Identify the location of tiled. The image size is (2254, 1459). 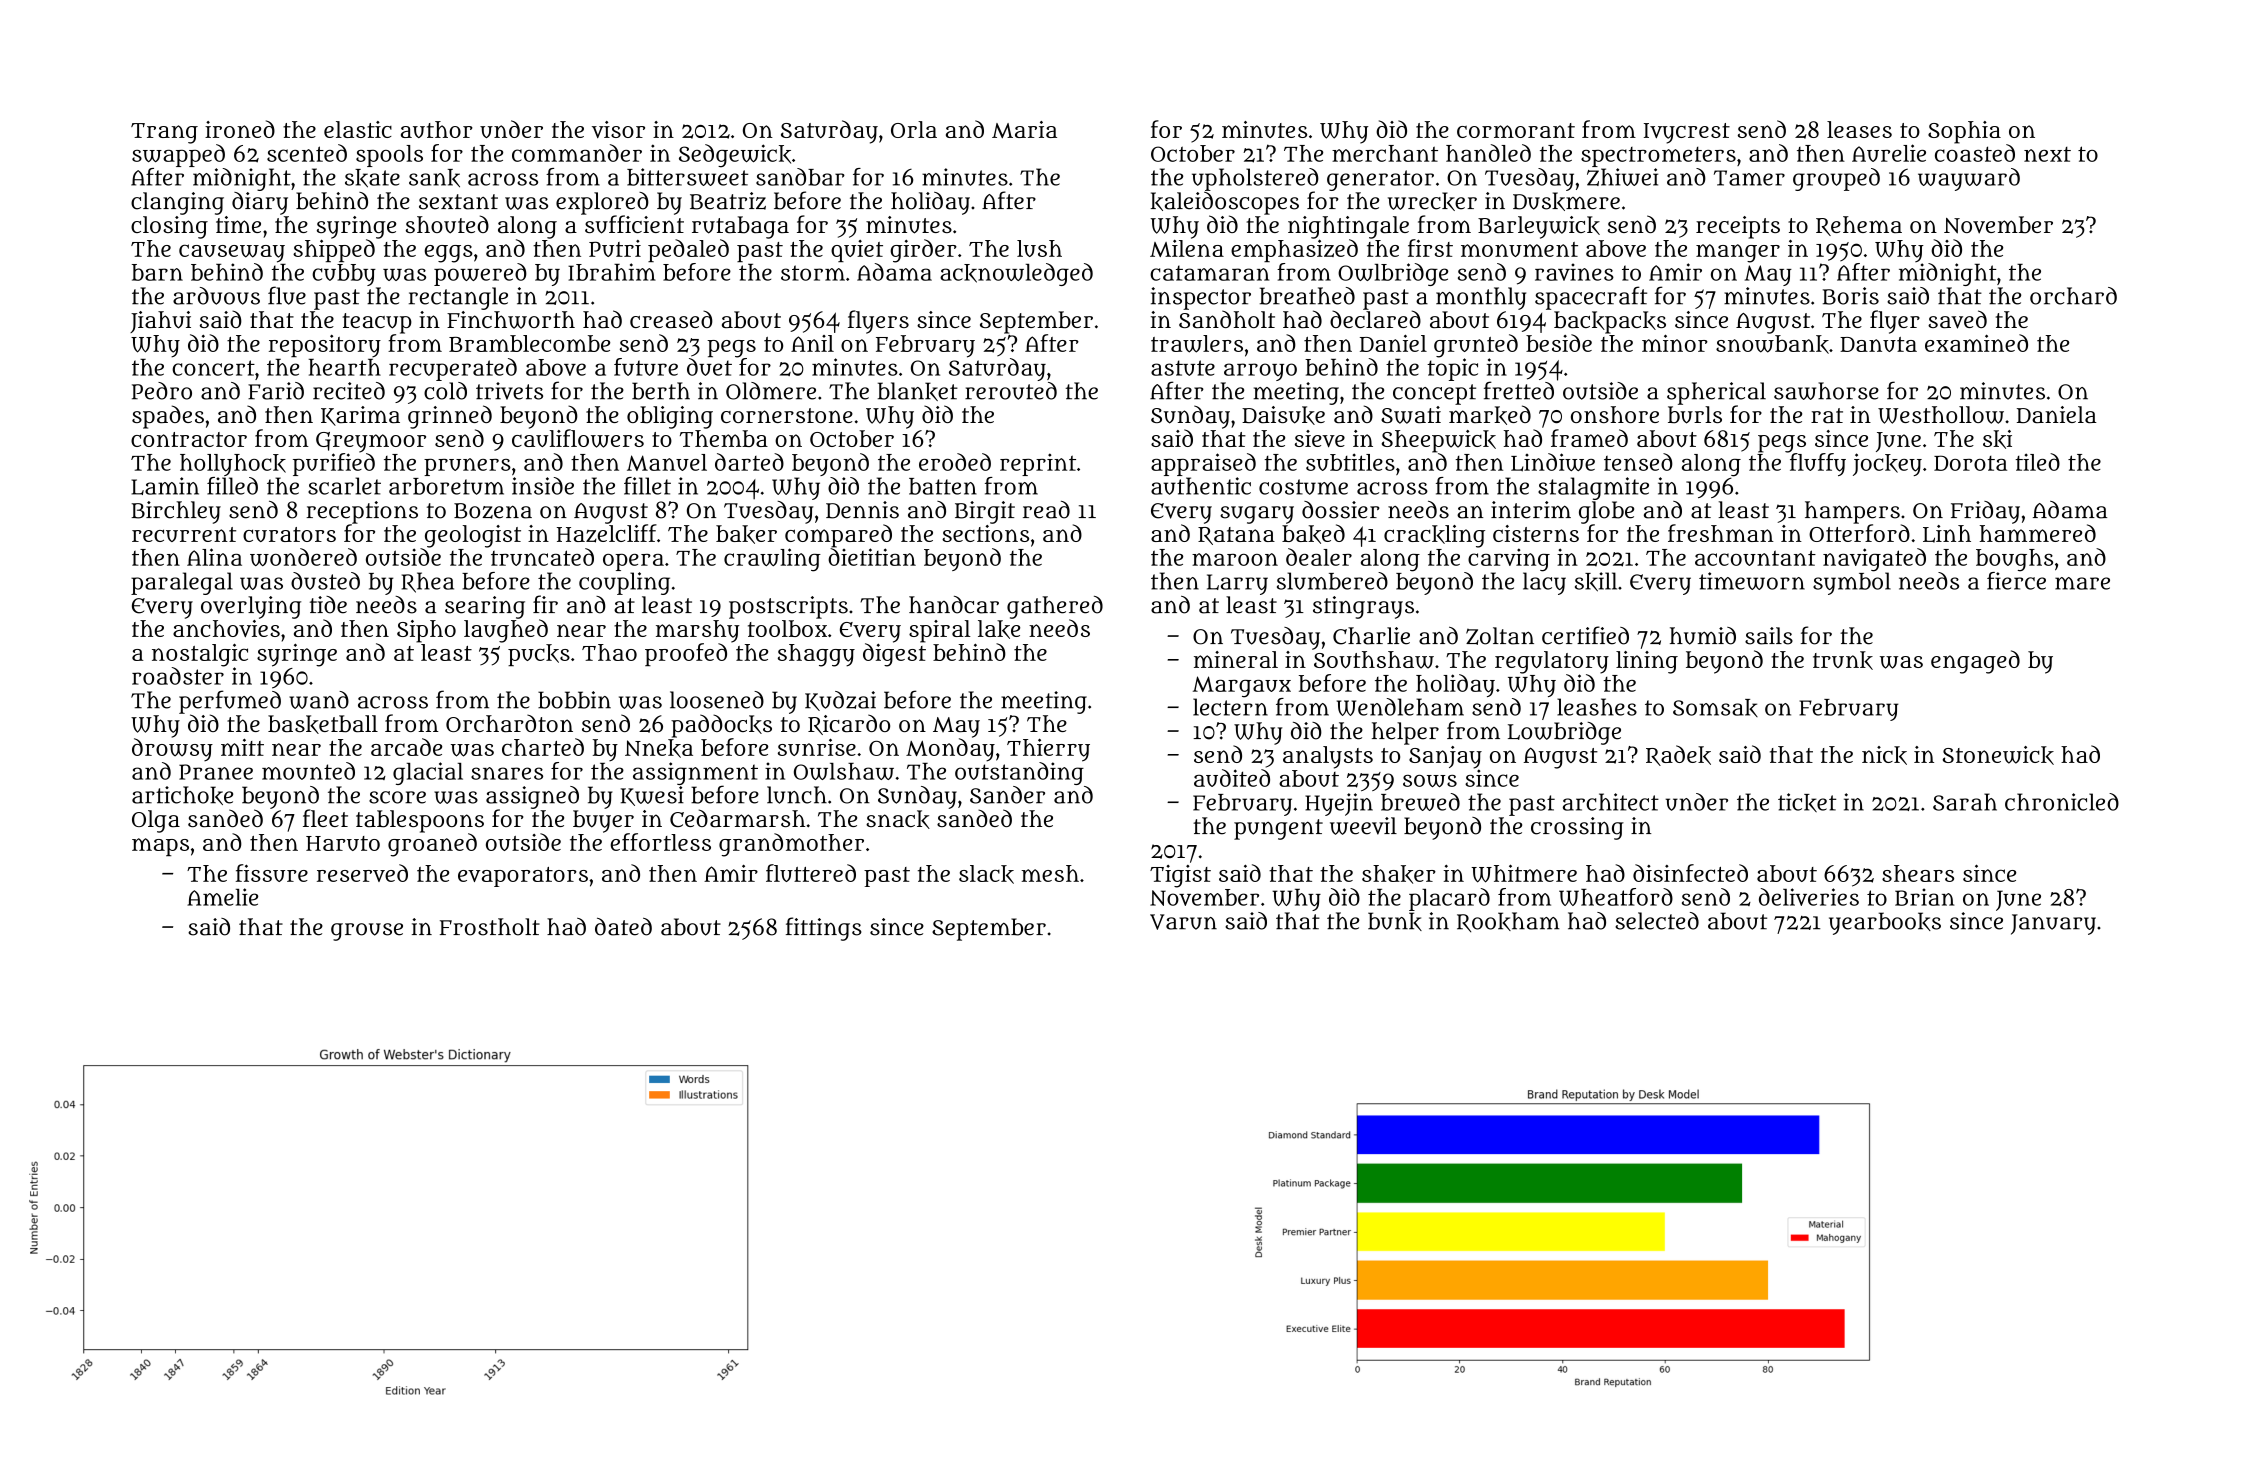
(2037, 462).
